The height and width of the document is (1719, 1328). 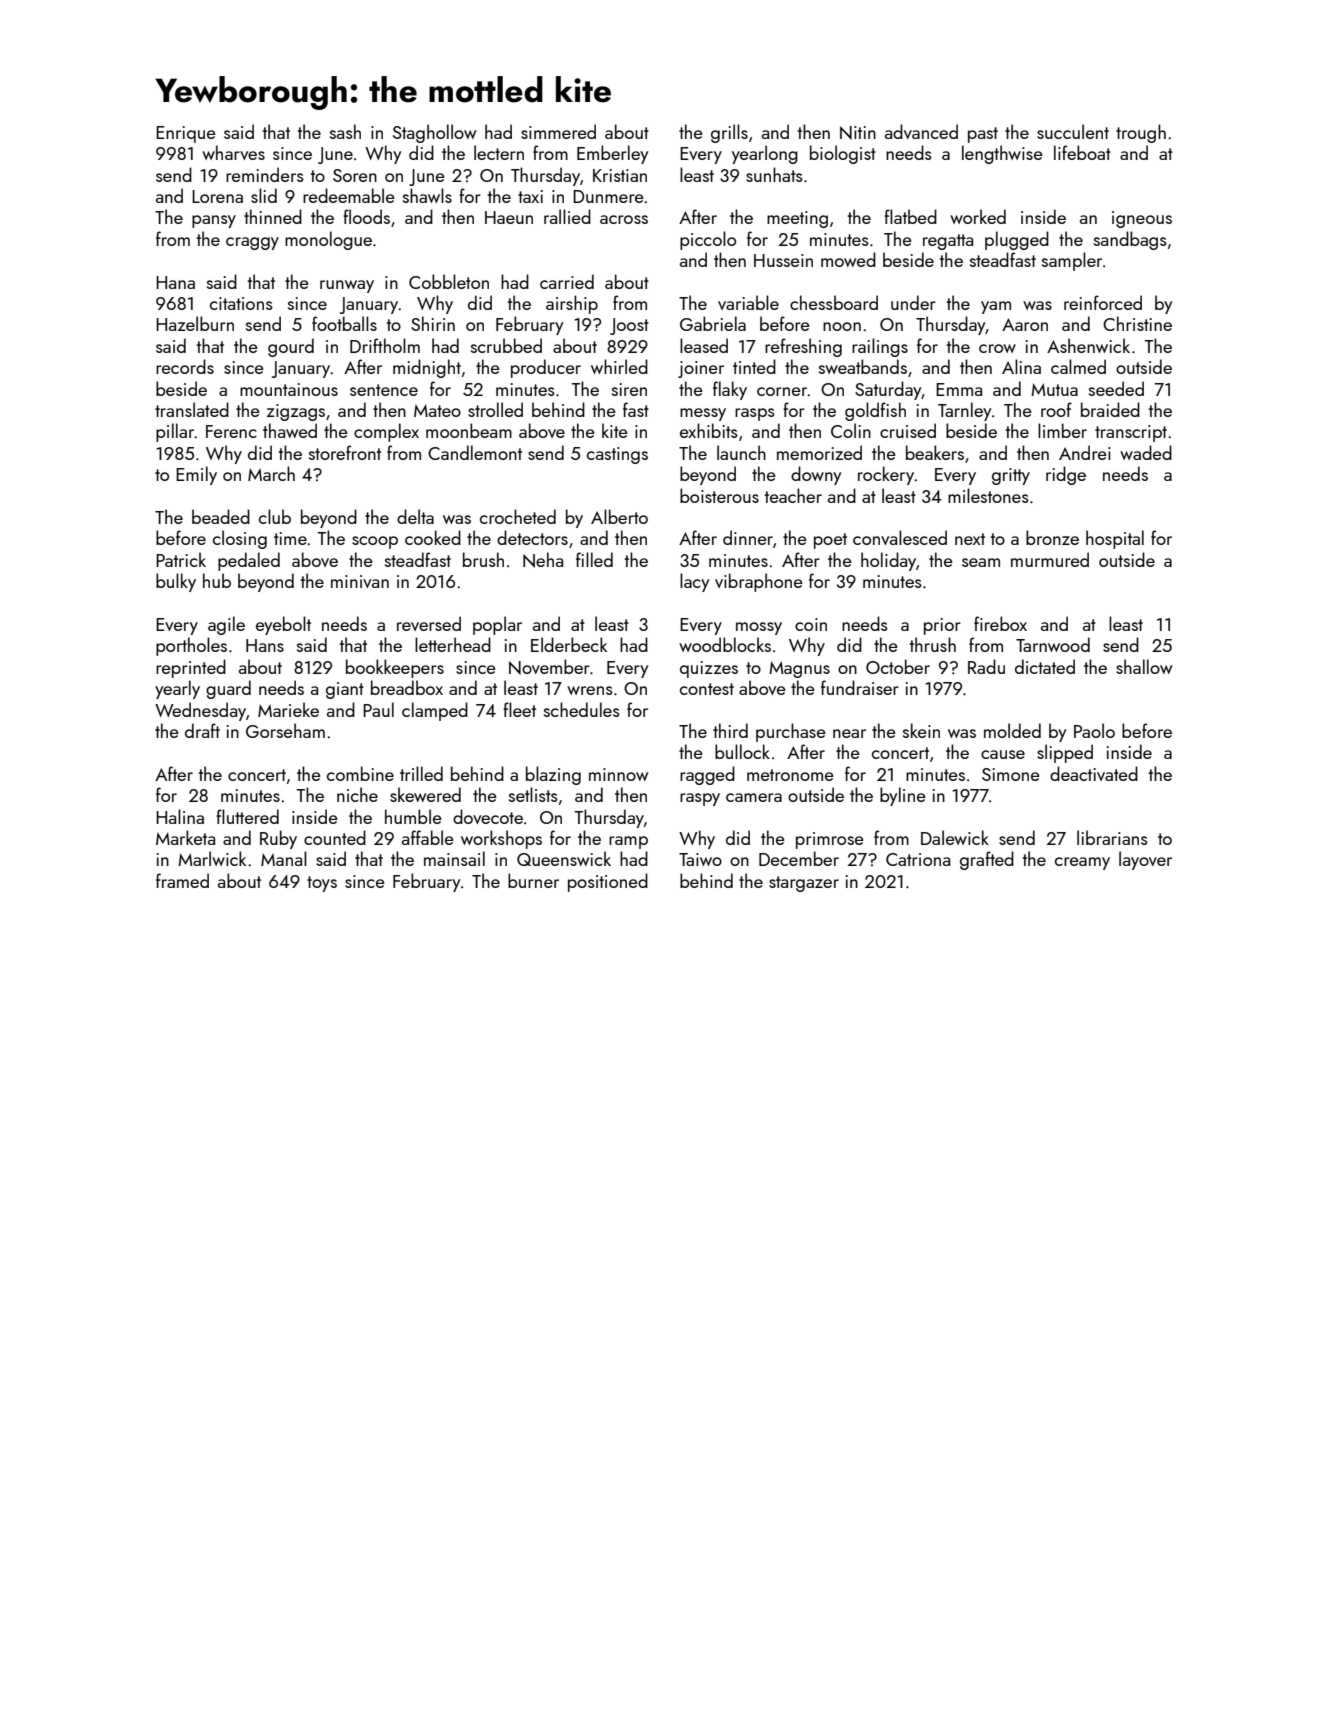 I want to click on lifeboat, so click(x=1082, y=152).
